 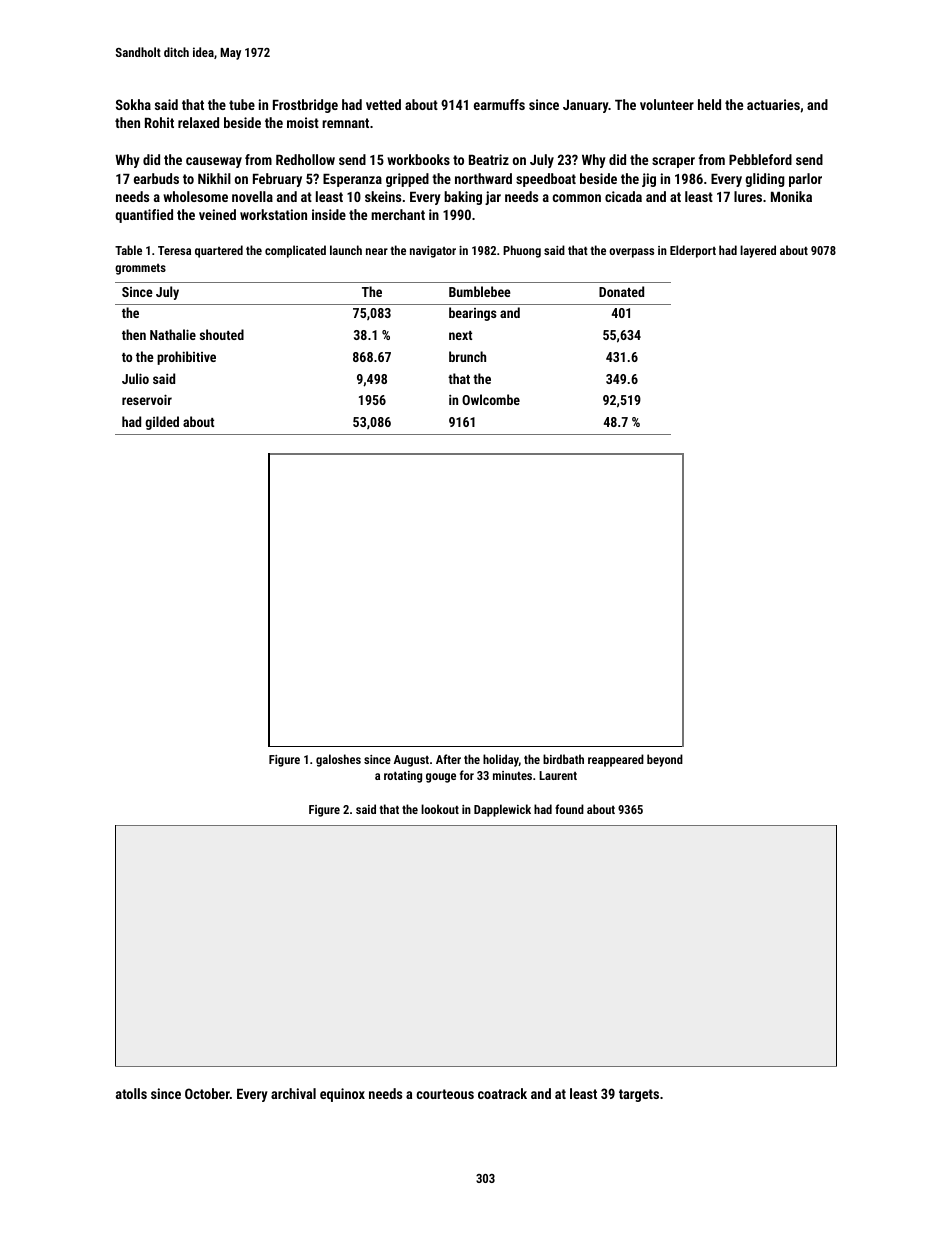 What do you see at coordinates (805, 180) in the page?
I see `parlor` at bounding box center [805, 180].
